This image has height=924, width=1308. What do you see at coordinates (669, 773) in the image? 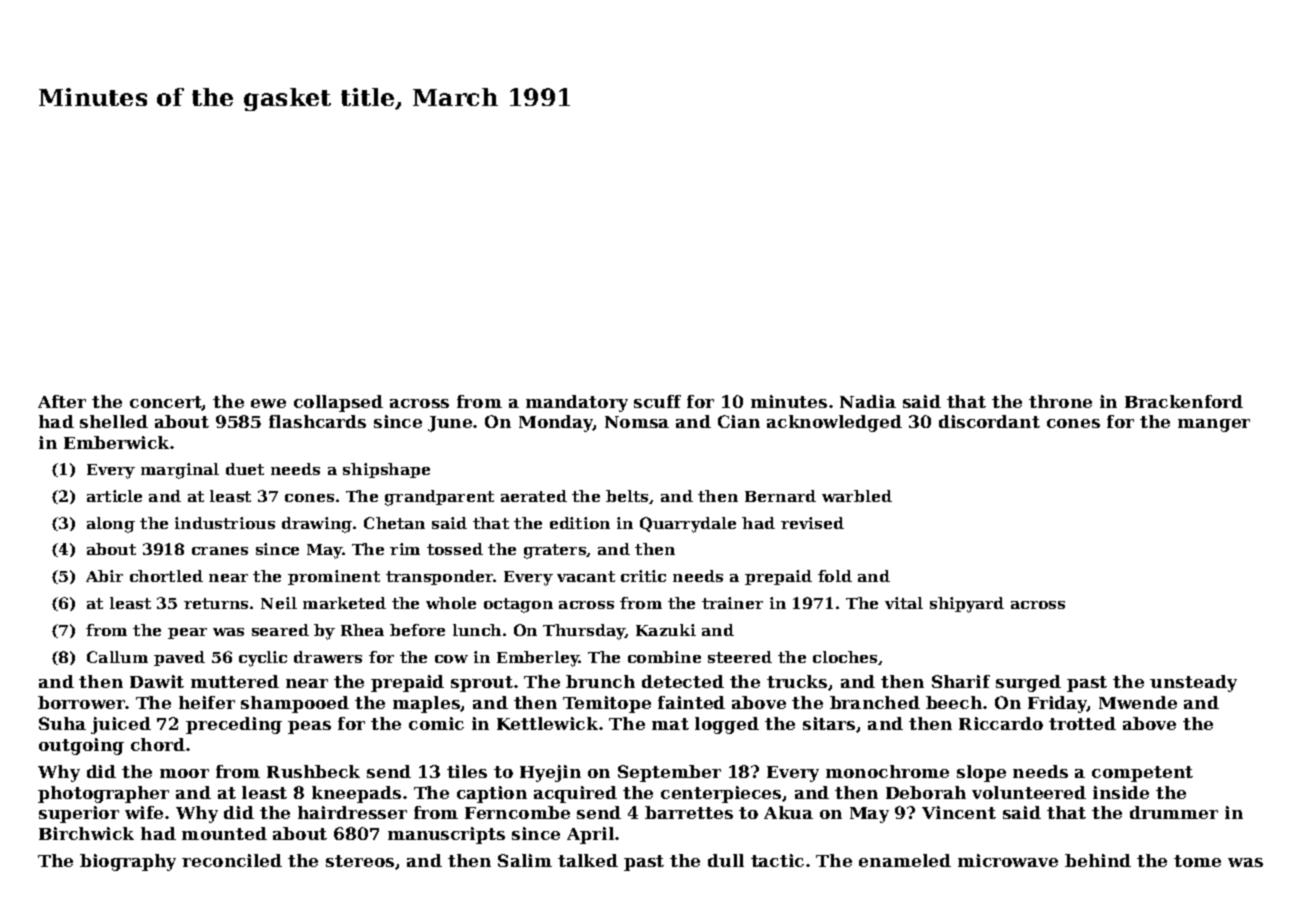
I see `September` at bounding box center [669, 773].
